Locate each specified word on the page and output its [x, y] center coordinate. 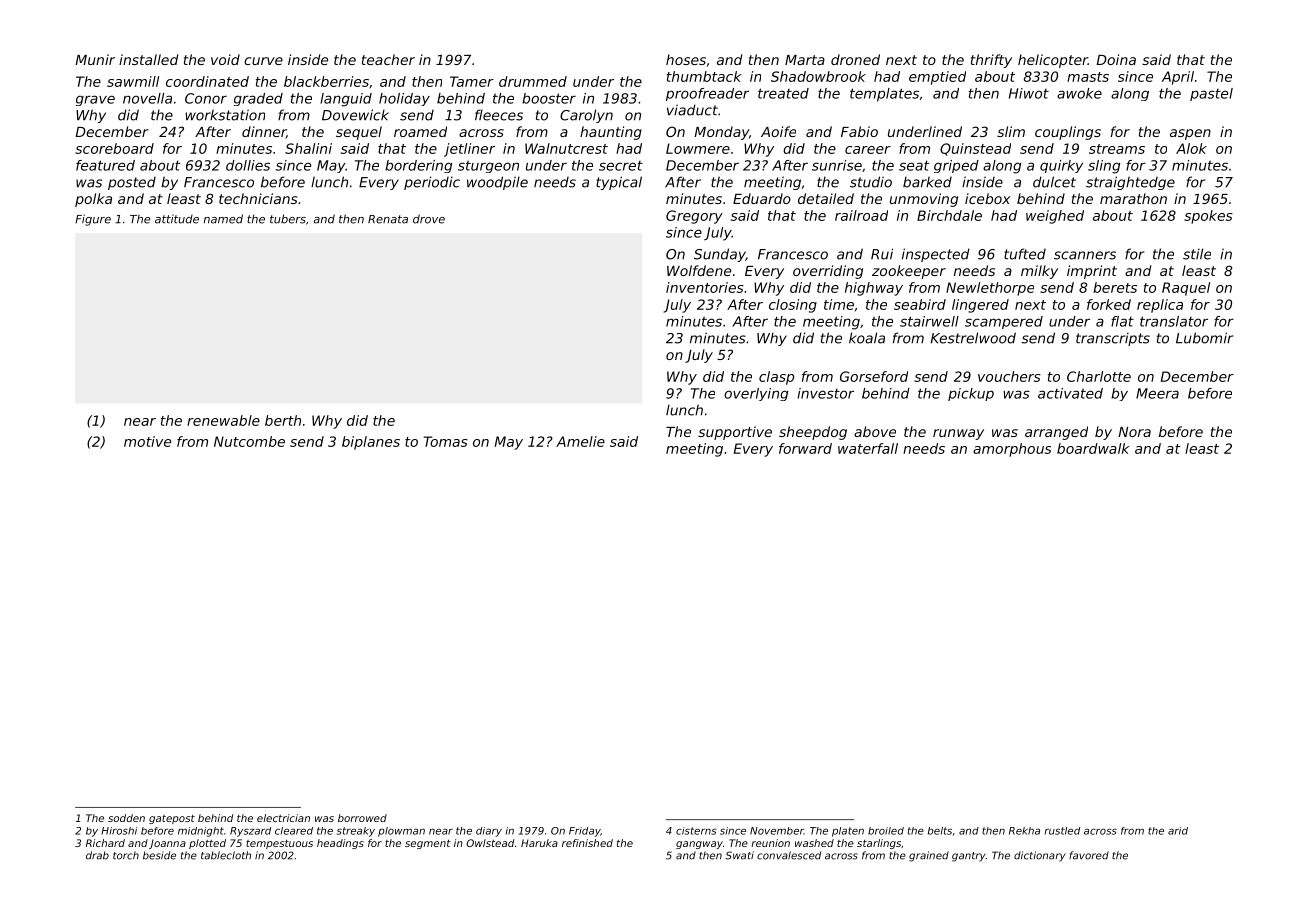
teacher [388, 59]
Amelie [580, 441]
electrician [283, 818]
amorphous [1012, 450]
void [225, 59]
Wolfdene [699, 270]
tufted [1025, 254]
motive [147, 441]
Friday [585, 832]
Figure [93, 220]
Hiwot [1029, 93]
